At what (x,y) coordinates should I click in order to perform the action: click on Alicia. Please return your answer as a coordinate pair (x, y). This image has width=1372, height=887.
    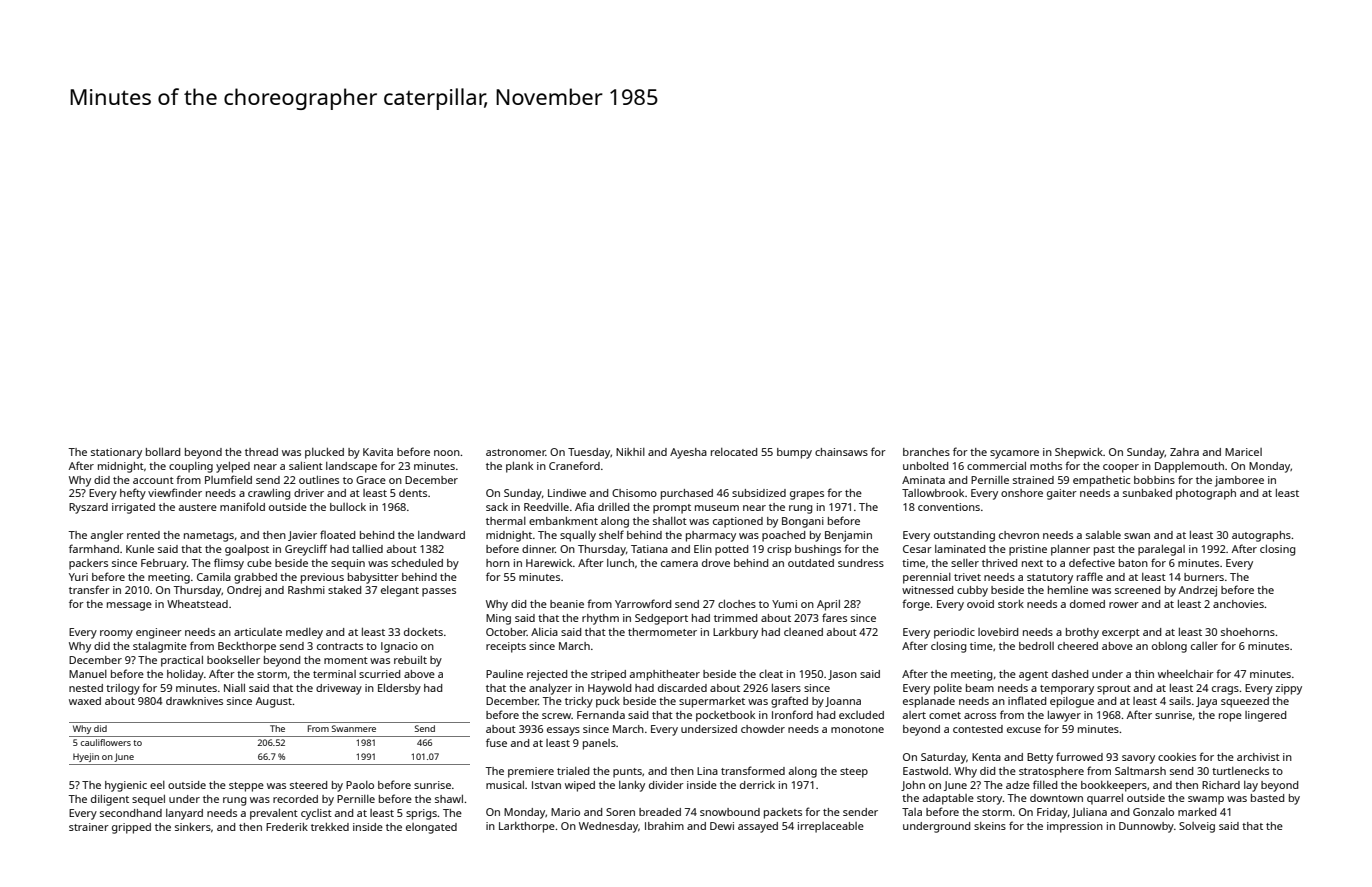
    Looking at the image, I should click on (544, 632).
